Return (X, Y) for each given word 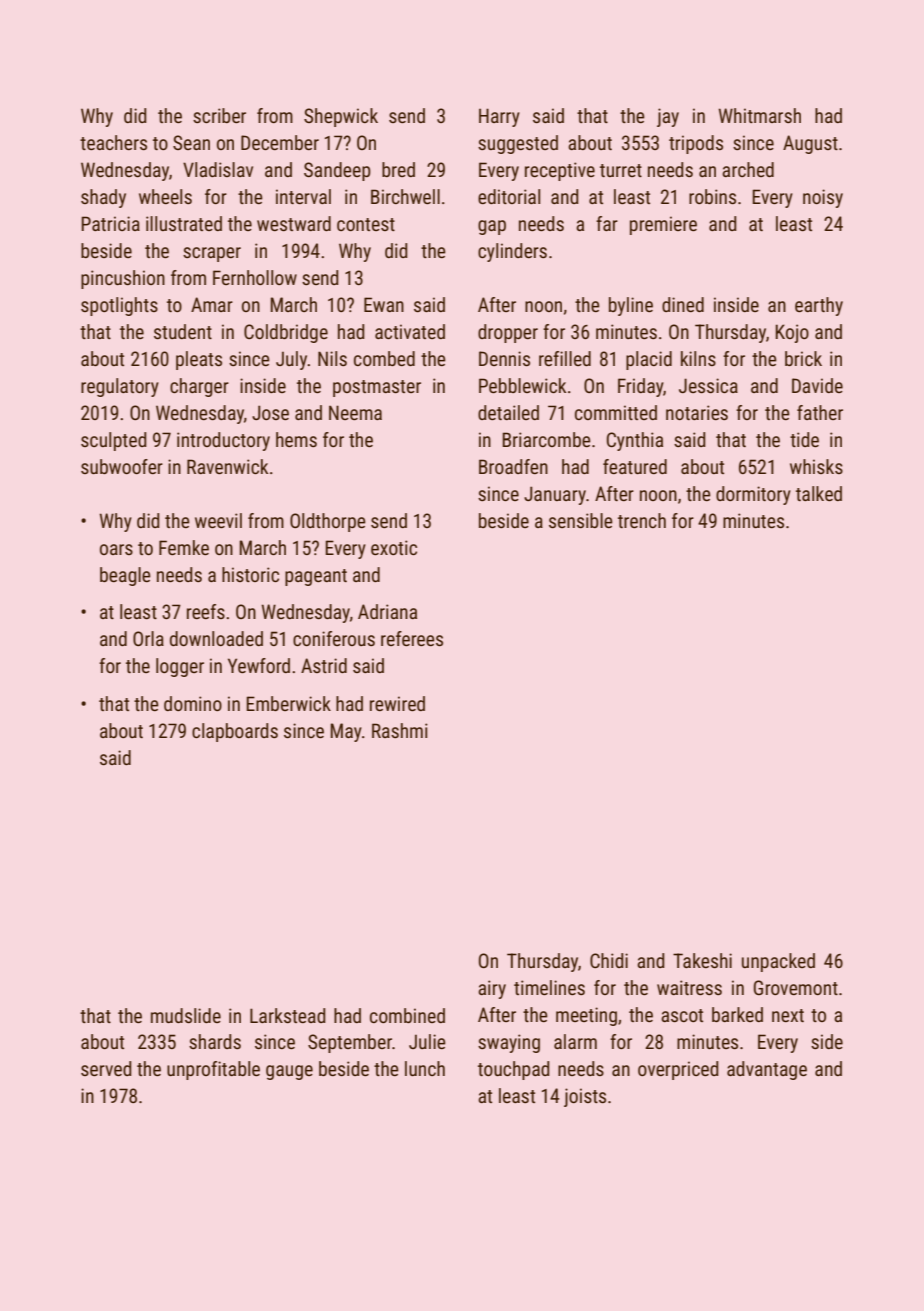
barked (737, 1014)
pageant (316, 577)
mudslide (186, 1015)
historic (250, 574)
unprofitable (213, 1070)
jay (668, 117)
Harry (499, 117)
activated (410, 331)
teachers (113, 142)
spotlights (119, 306)
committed (616, 412)
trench (642, 520)
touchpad (514, 1070)
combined (407, 1015)
